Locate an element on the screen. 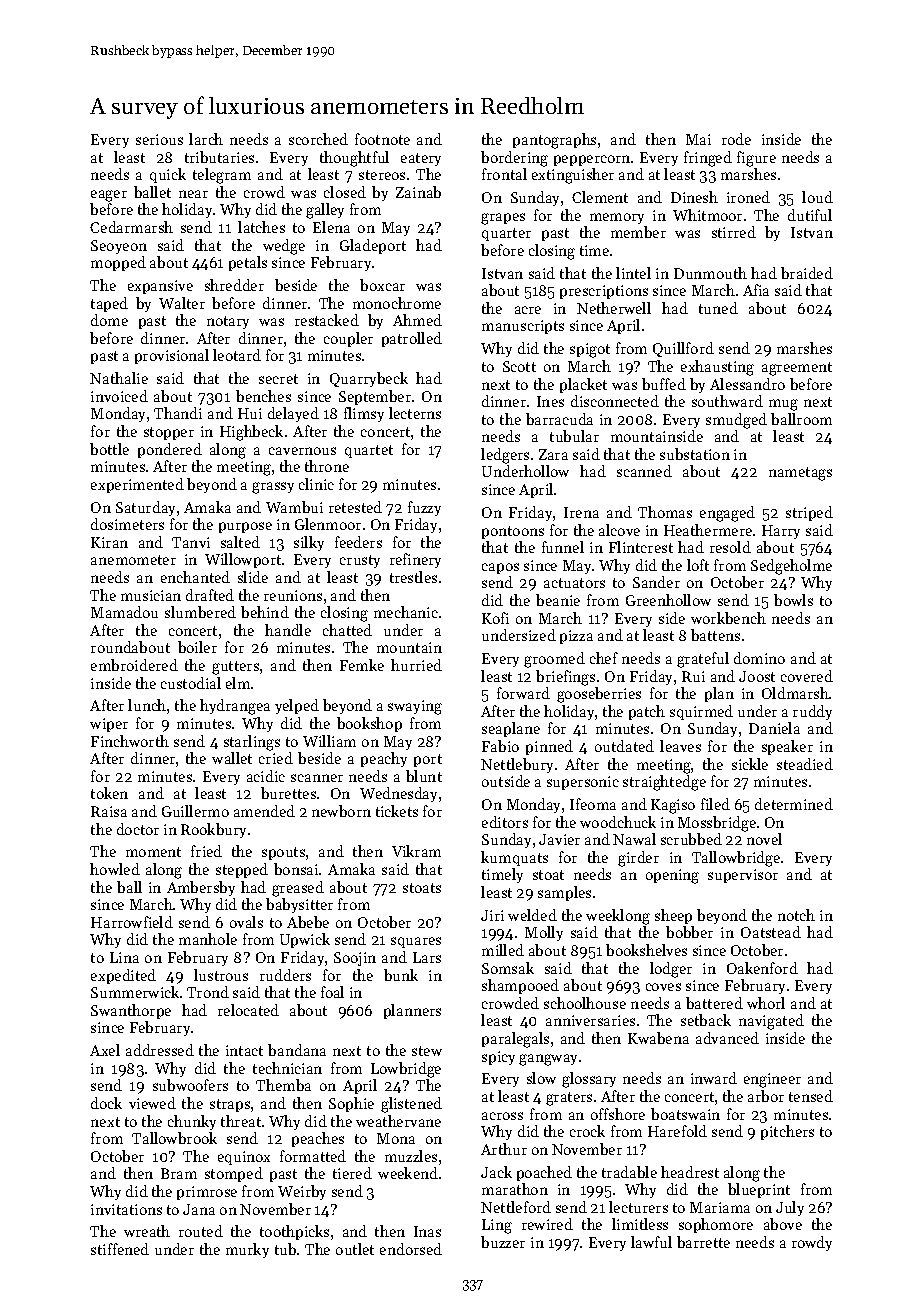  rode is located at coordinates (736, 139).
